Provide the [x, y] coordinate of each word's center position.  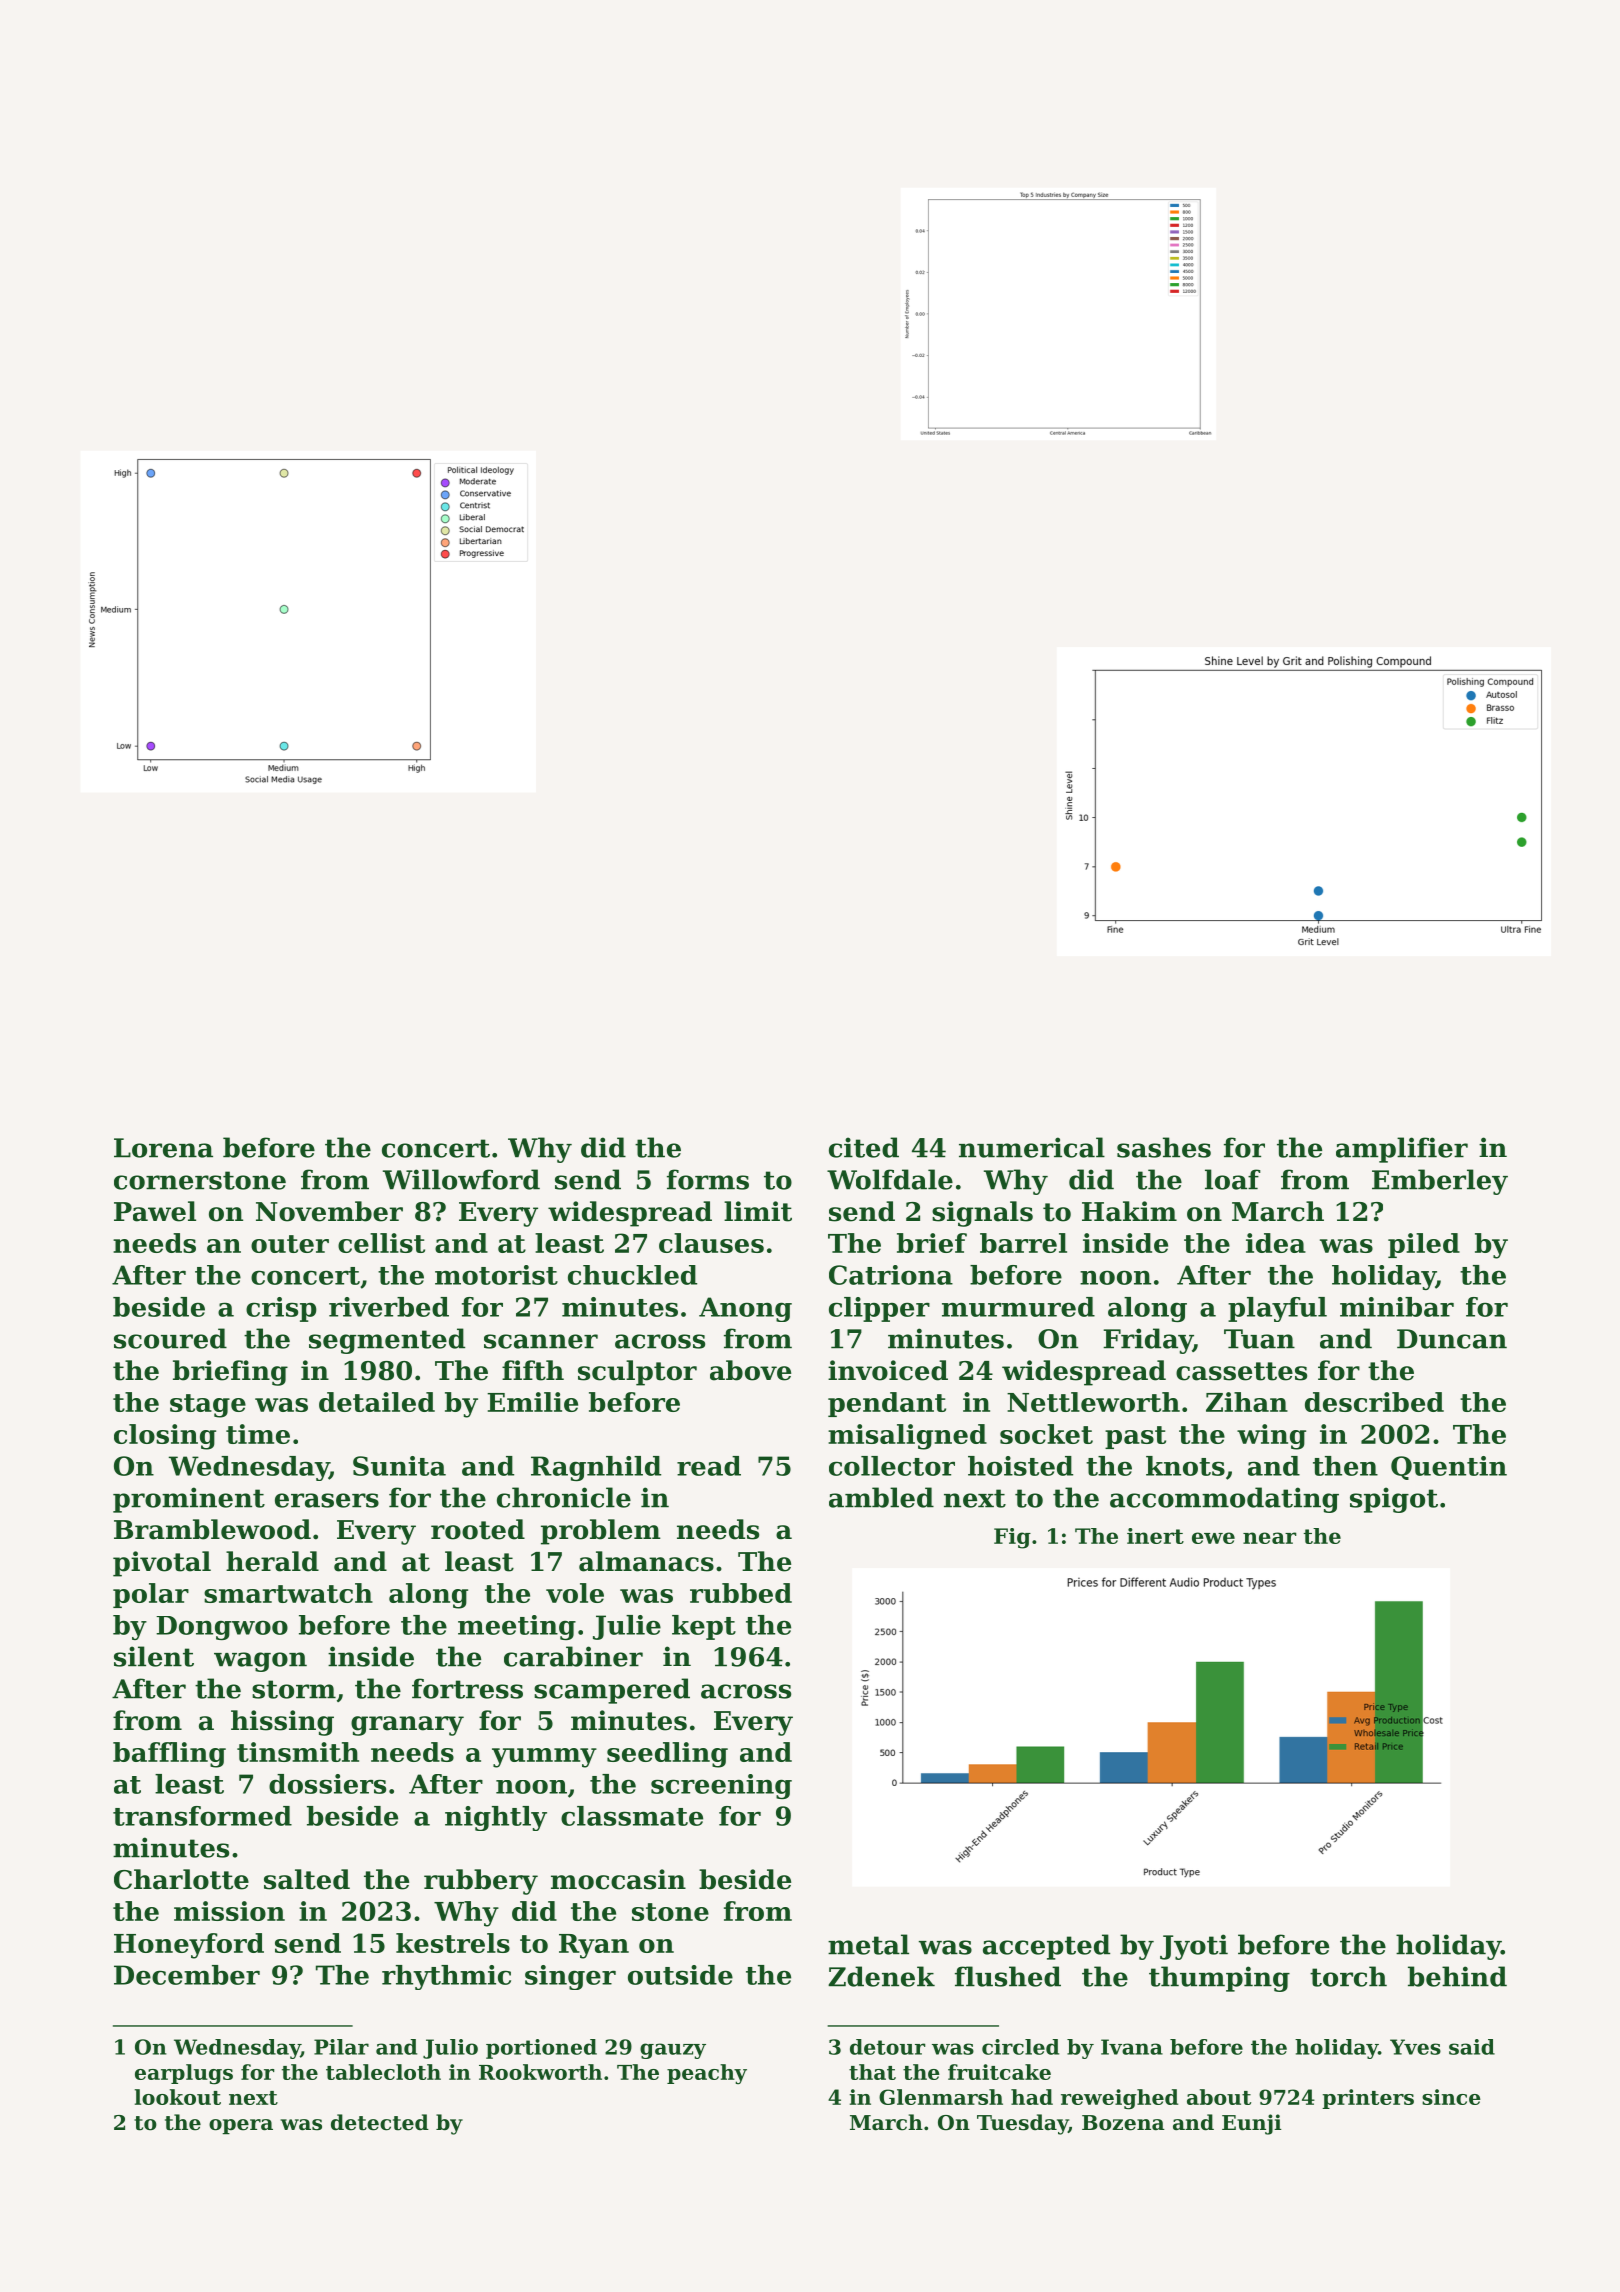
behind [1457, 1976]
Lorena [163, 1148]
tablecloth [383, 2072]
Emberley [1440, 1182]
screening [721, 1786]
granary [407, 1726]
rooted [478, 1529]
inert [1155, 1536]
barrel [1023, 1243]
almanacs [646, 1561]
